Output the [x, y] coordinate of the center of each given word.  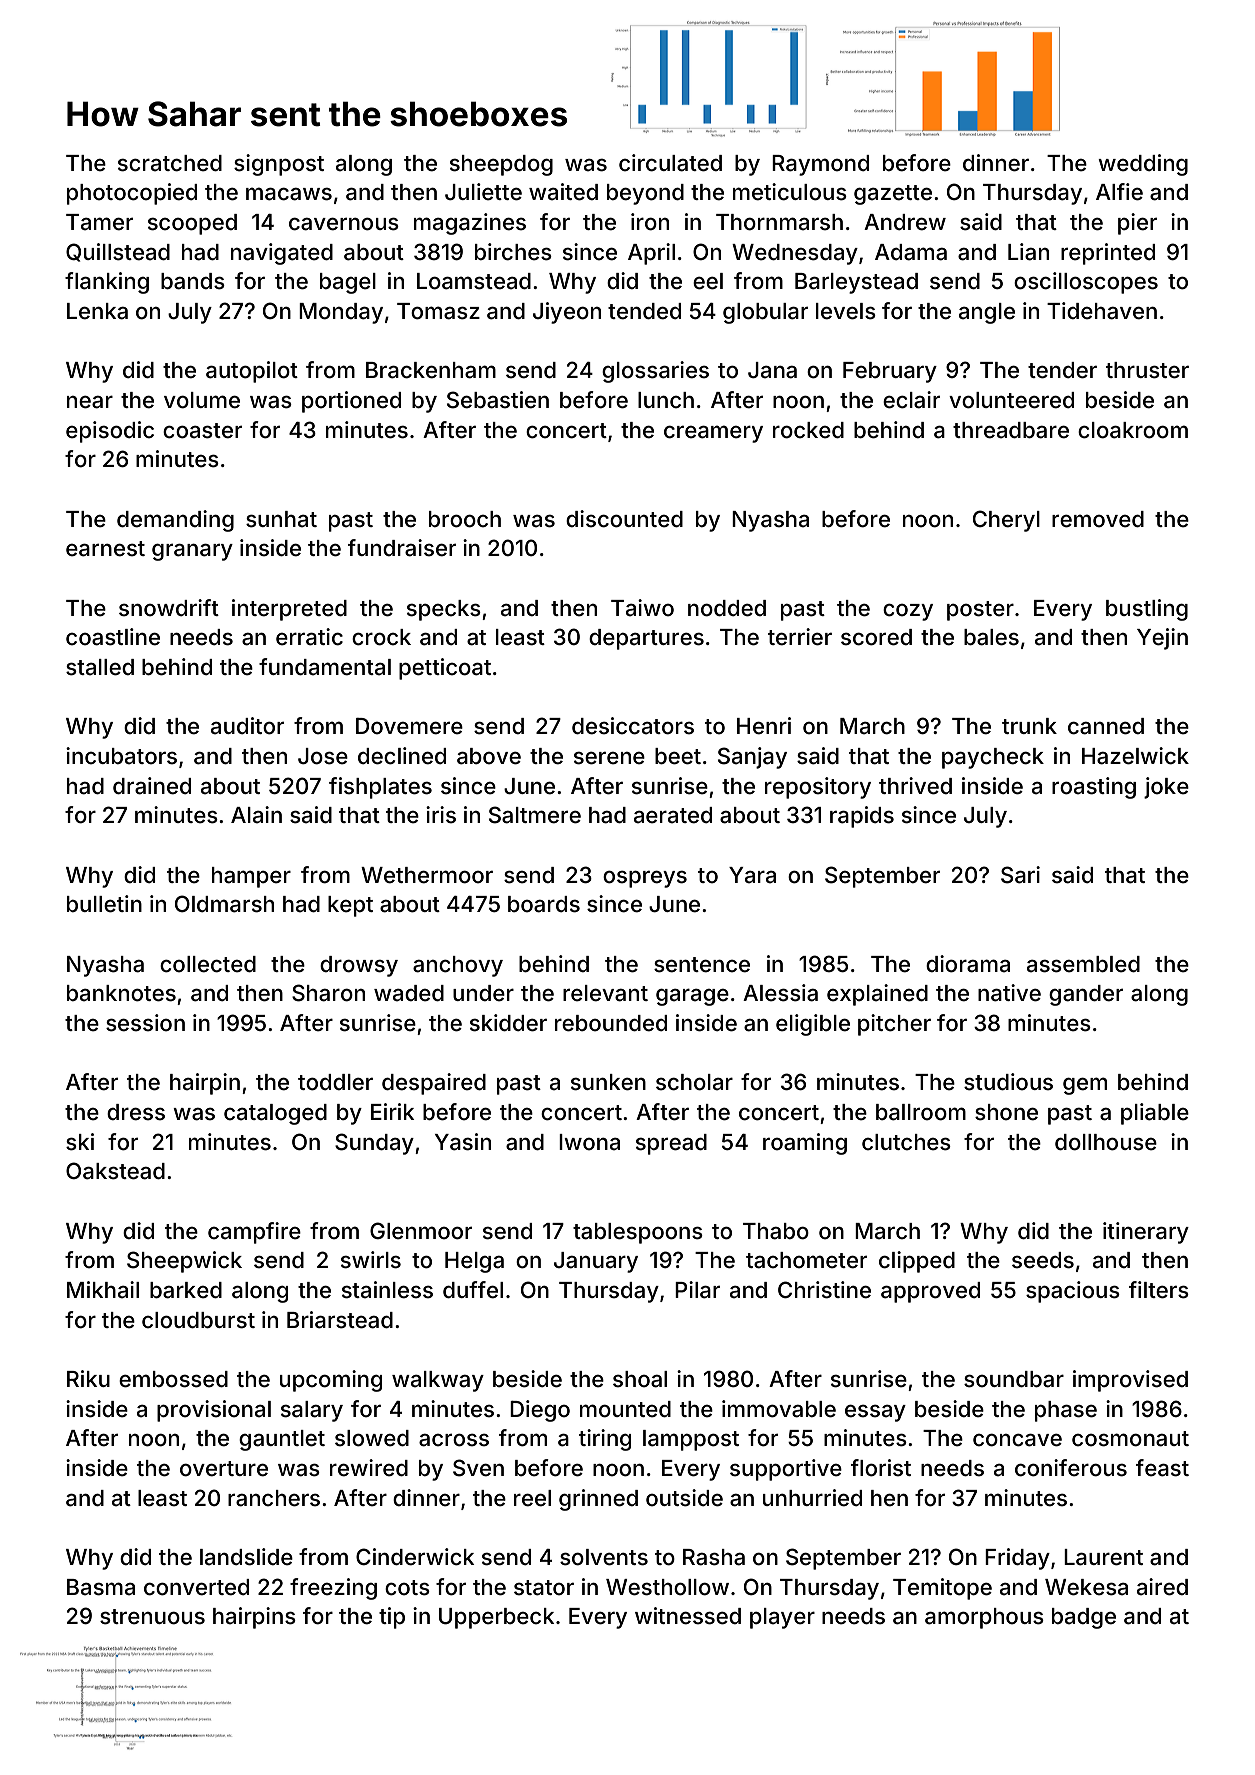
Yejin [1162, 639]
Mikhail [103, 1289]
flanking [107, 283]
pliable [1155, 1114]
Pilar [697, 1290]
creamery [713, 434]
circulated [670, 163]
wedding [1143, 165]
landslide [246, 1557]
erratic [309, 637]
